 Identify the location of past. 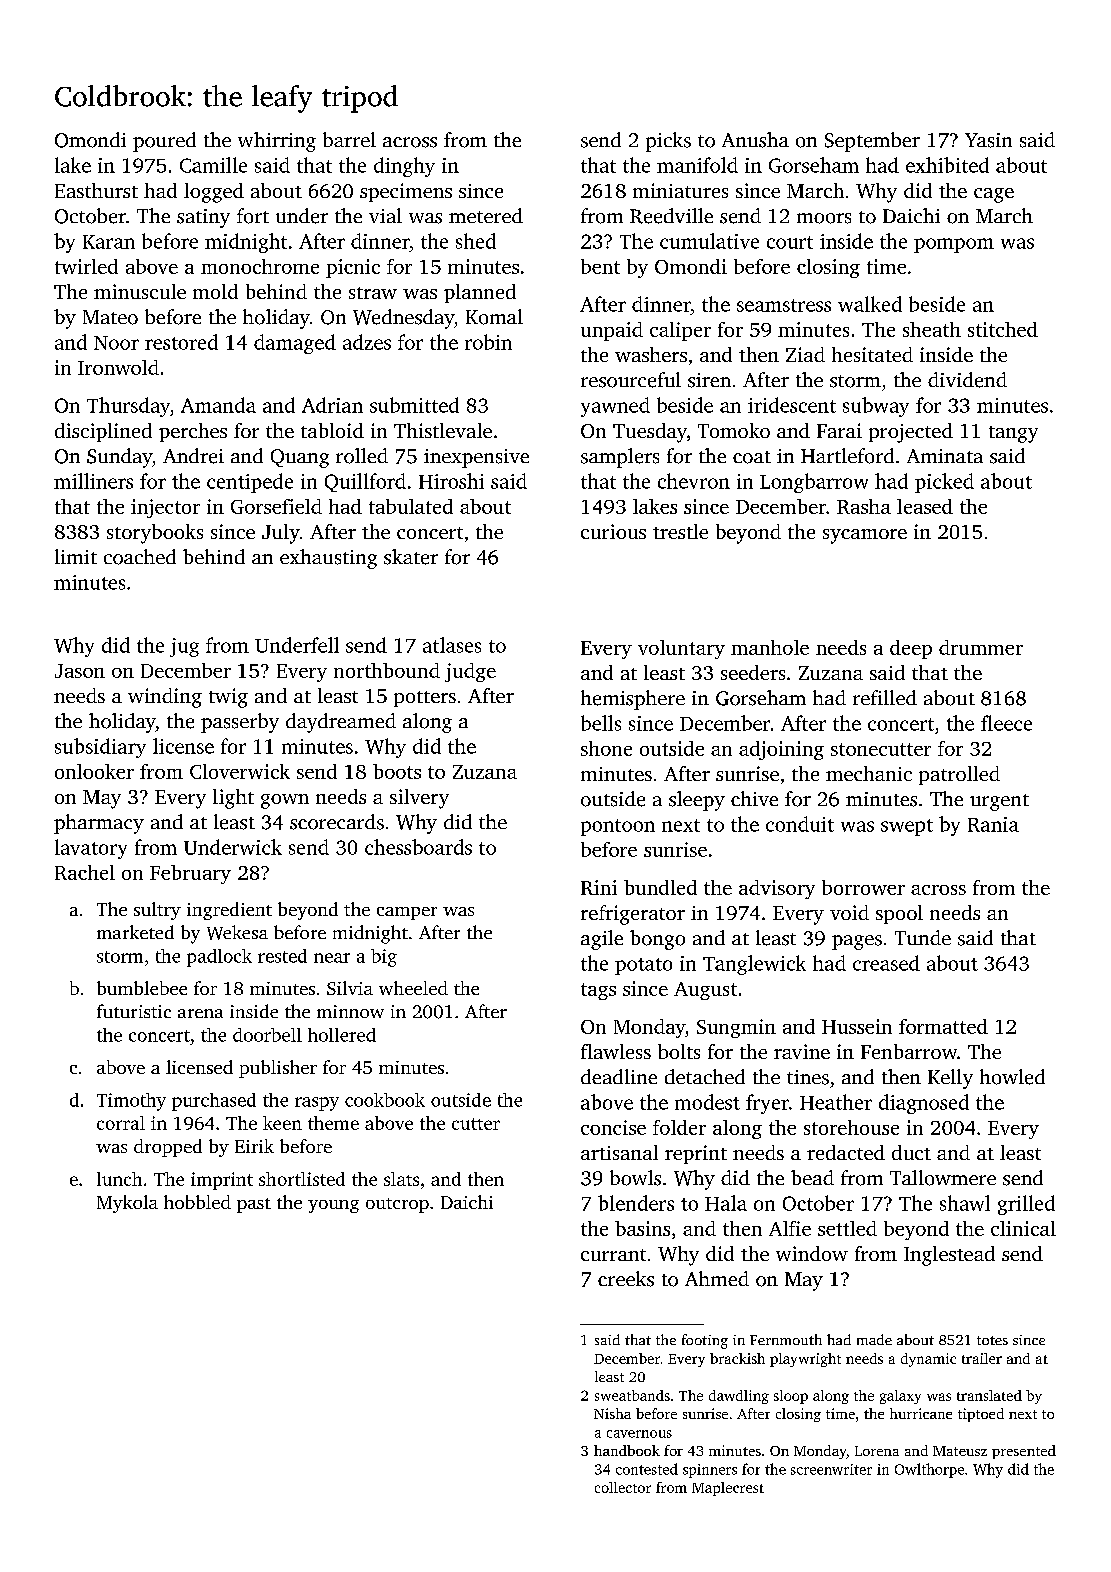
(254, 1205).
